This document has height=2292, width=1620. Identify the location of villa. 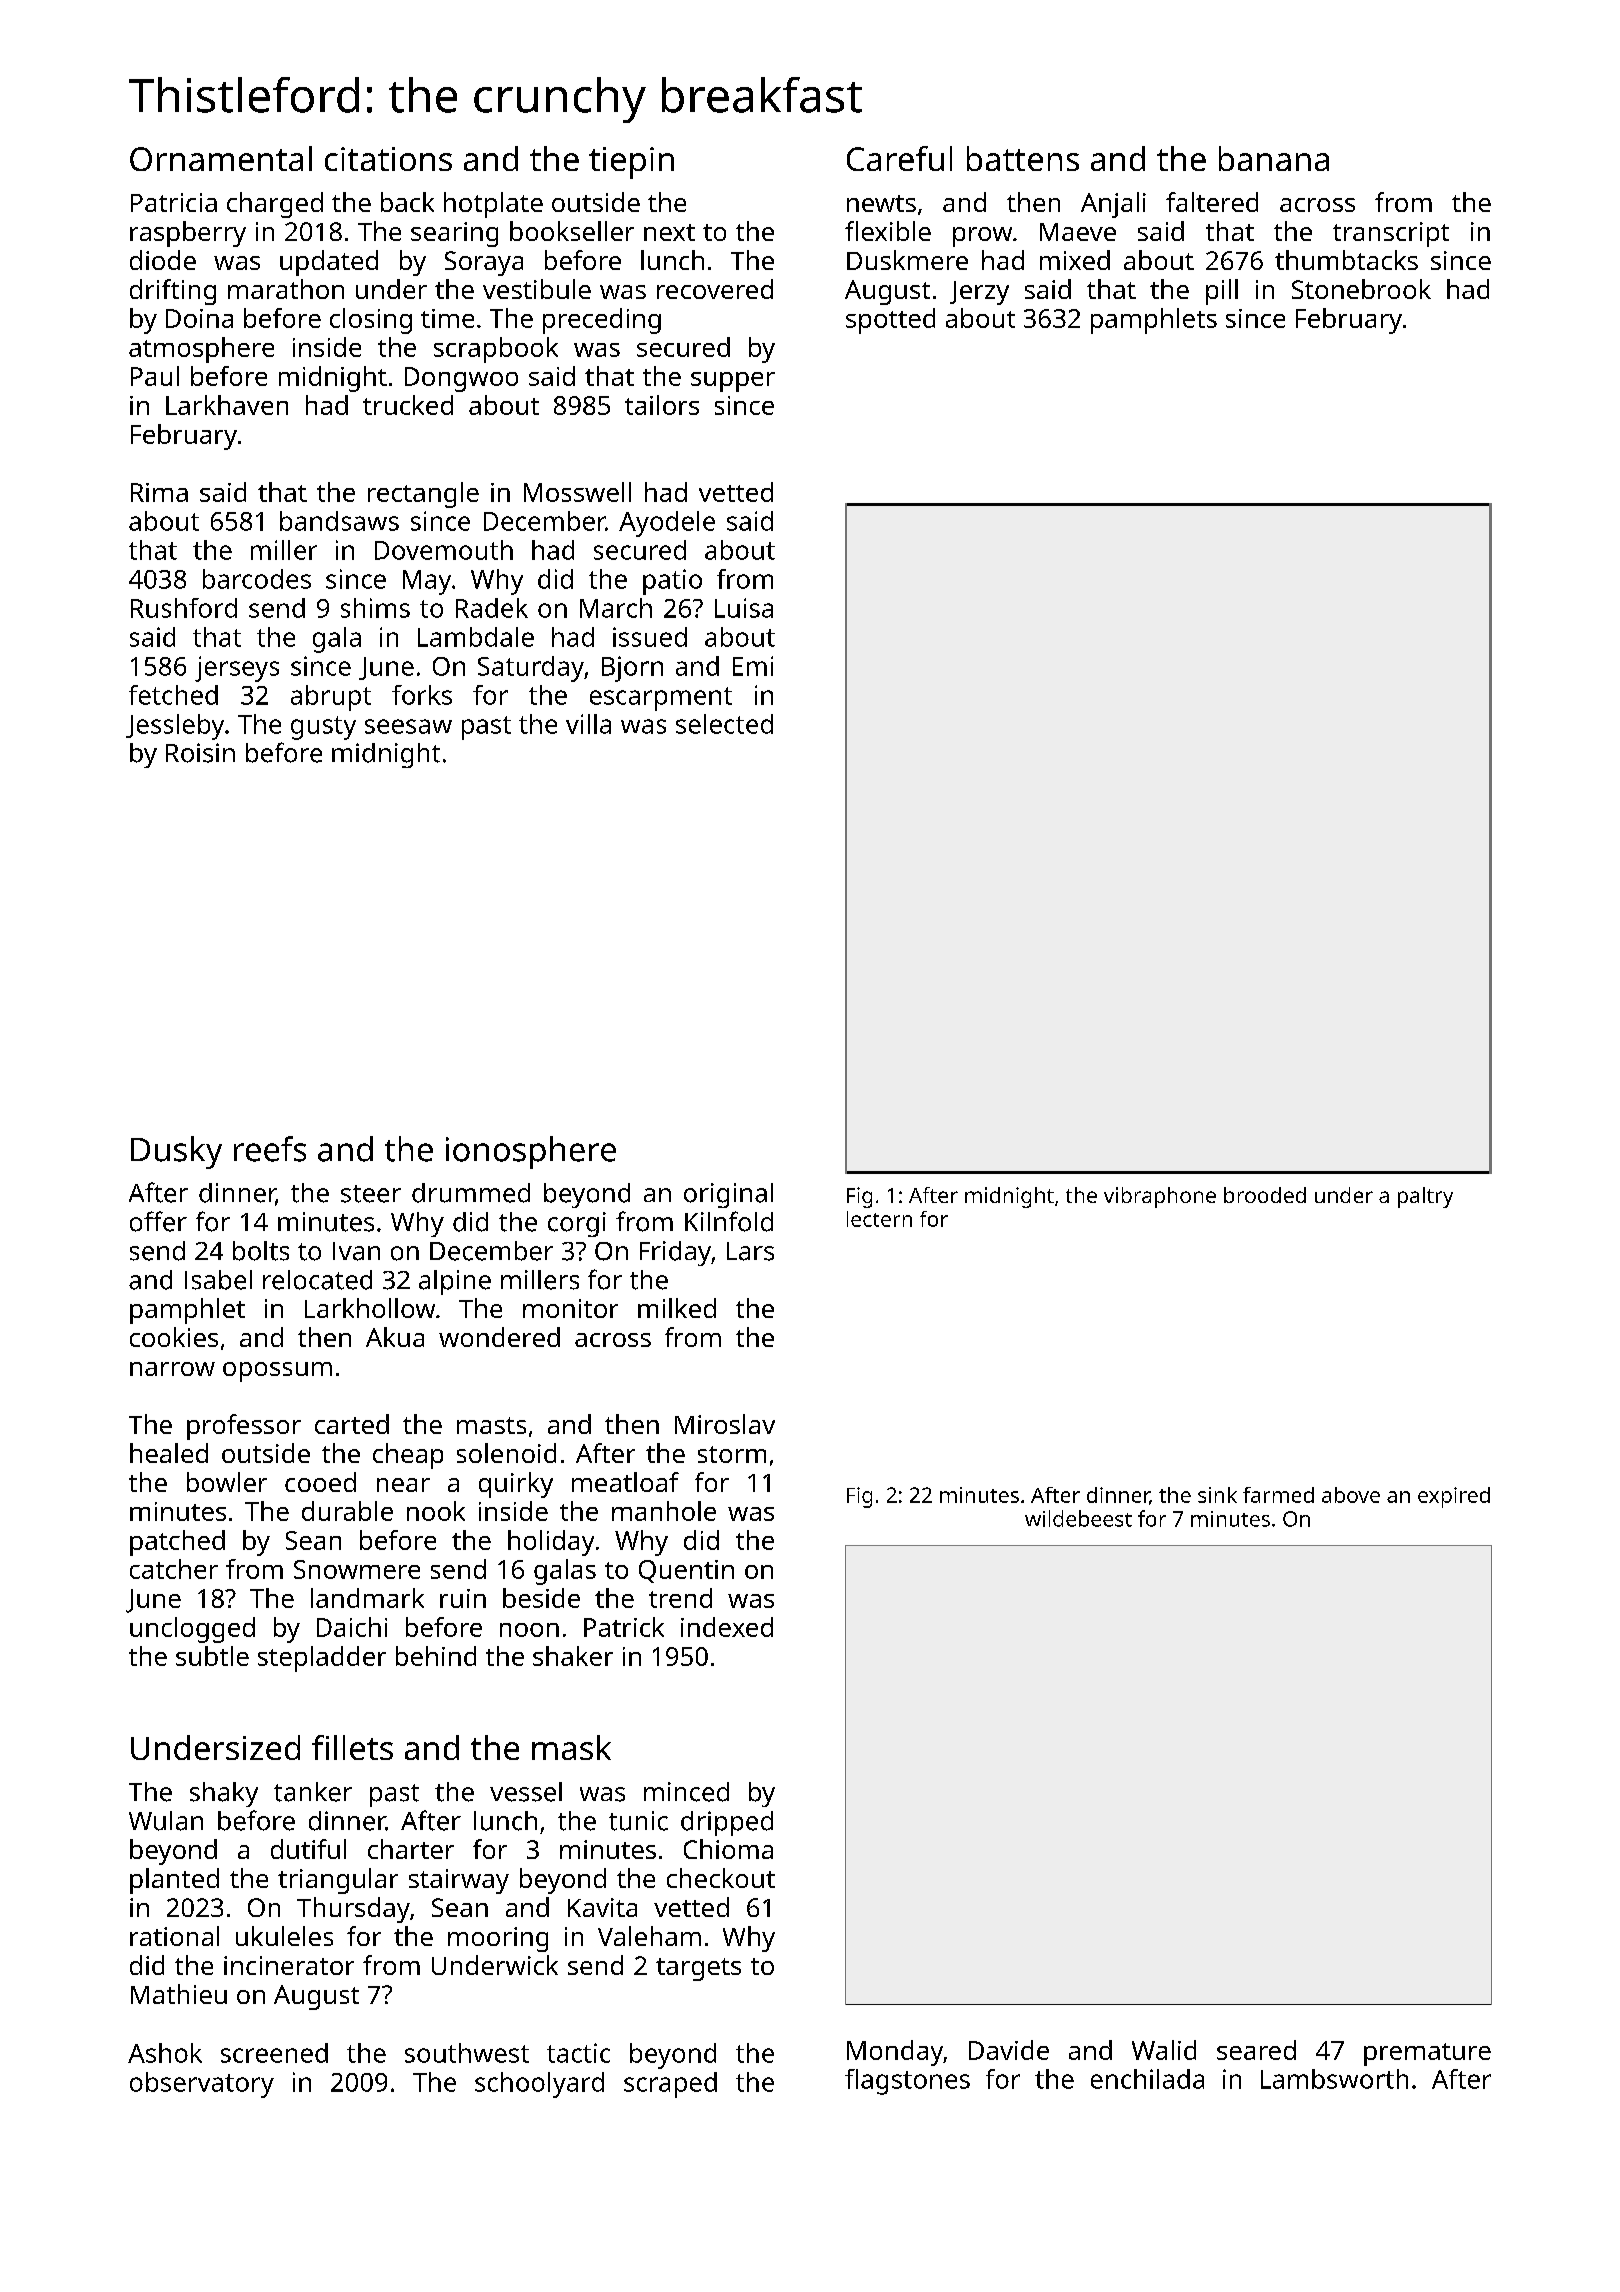
(588, 724).
